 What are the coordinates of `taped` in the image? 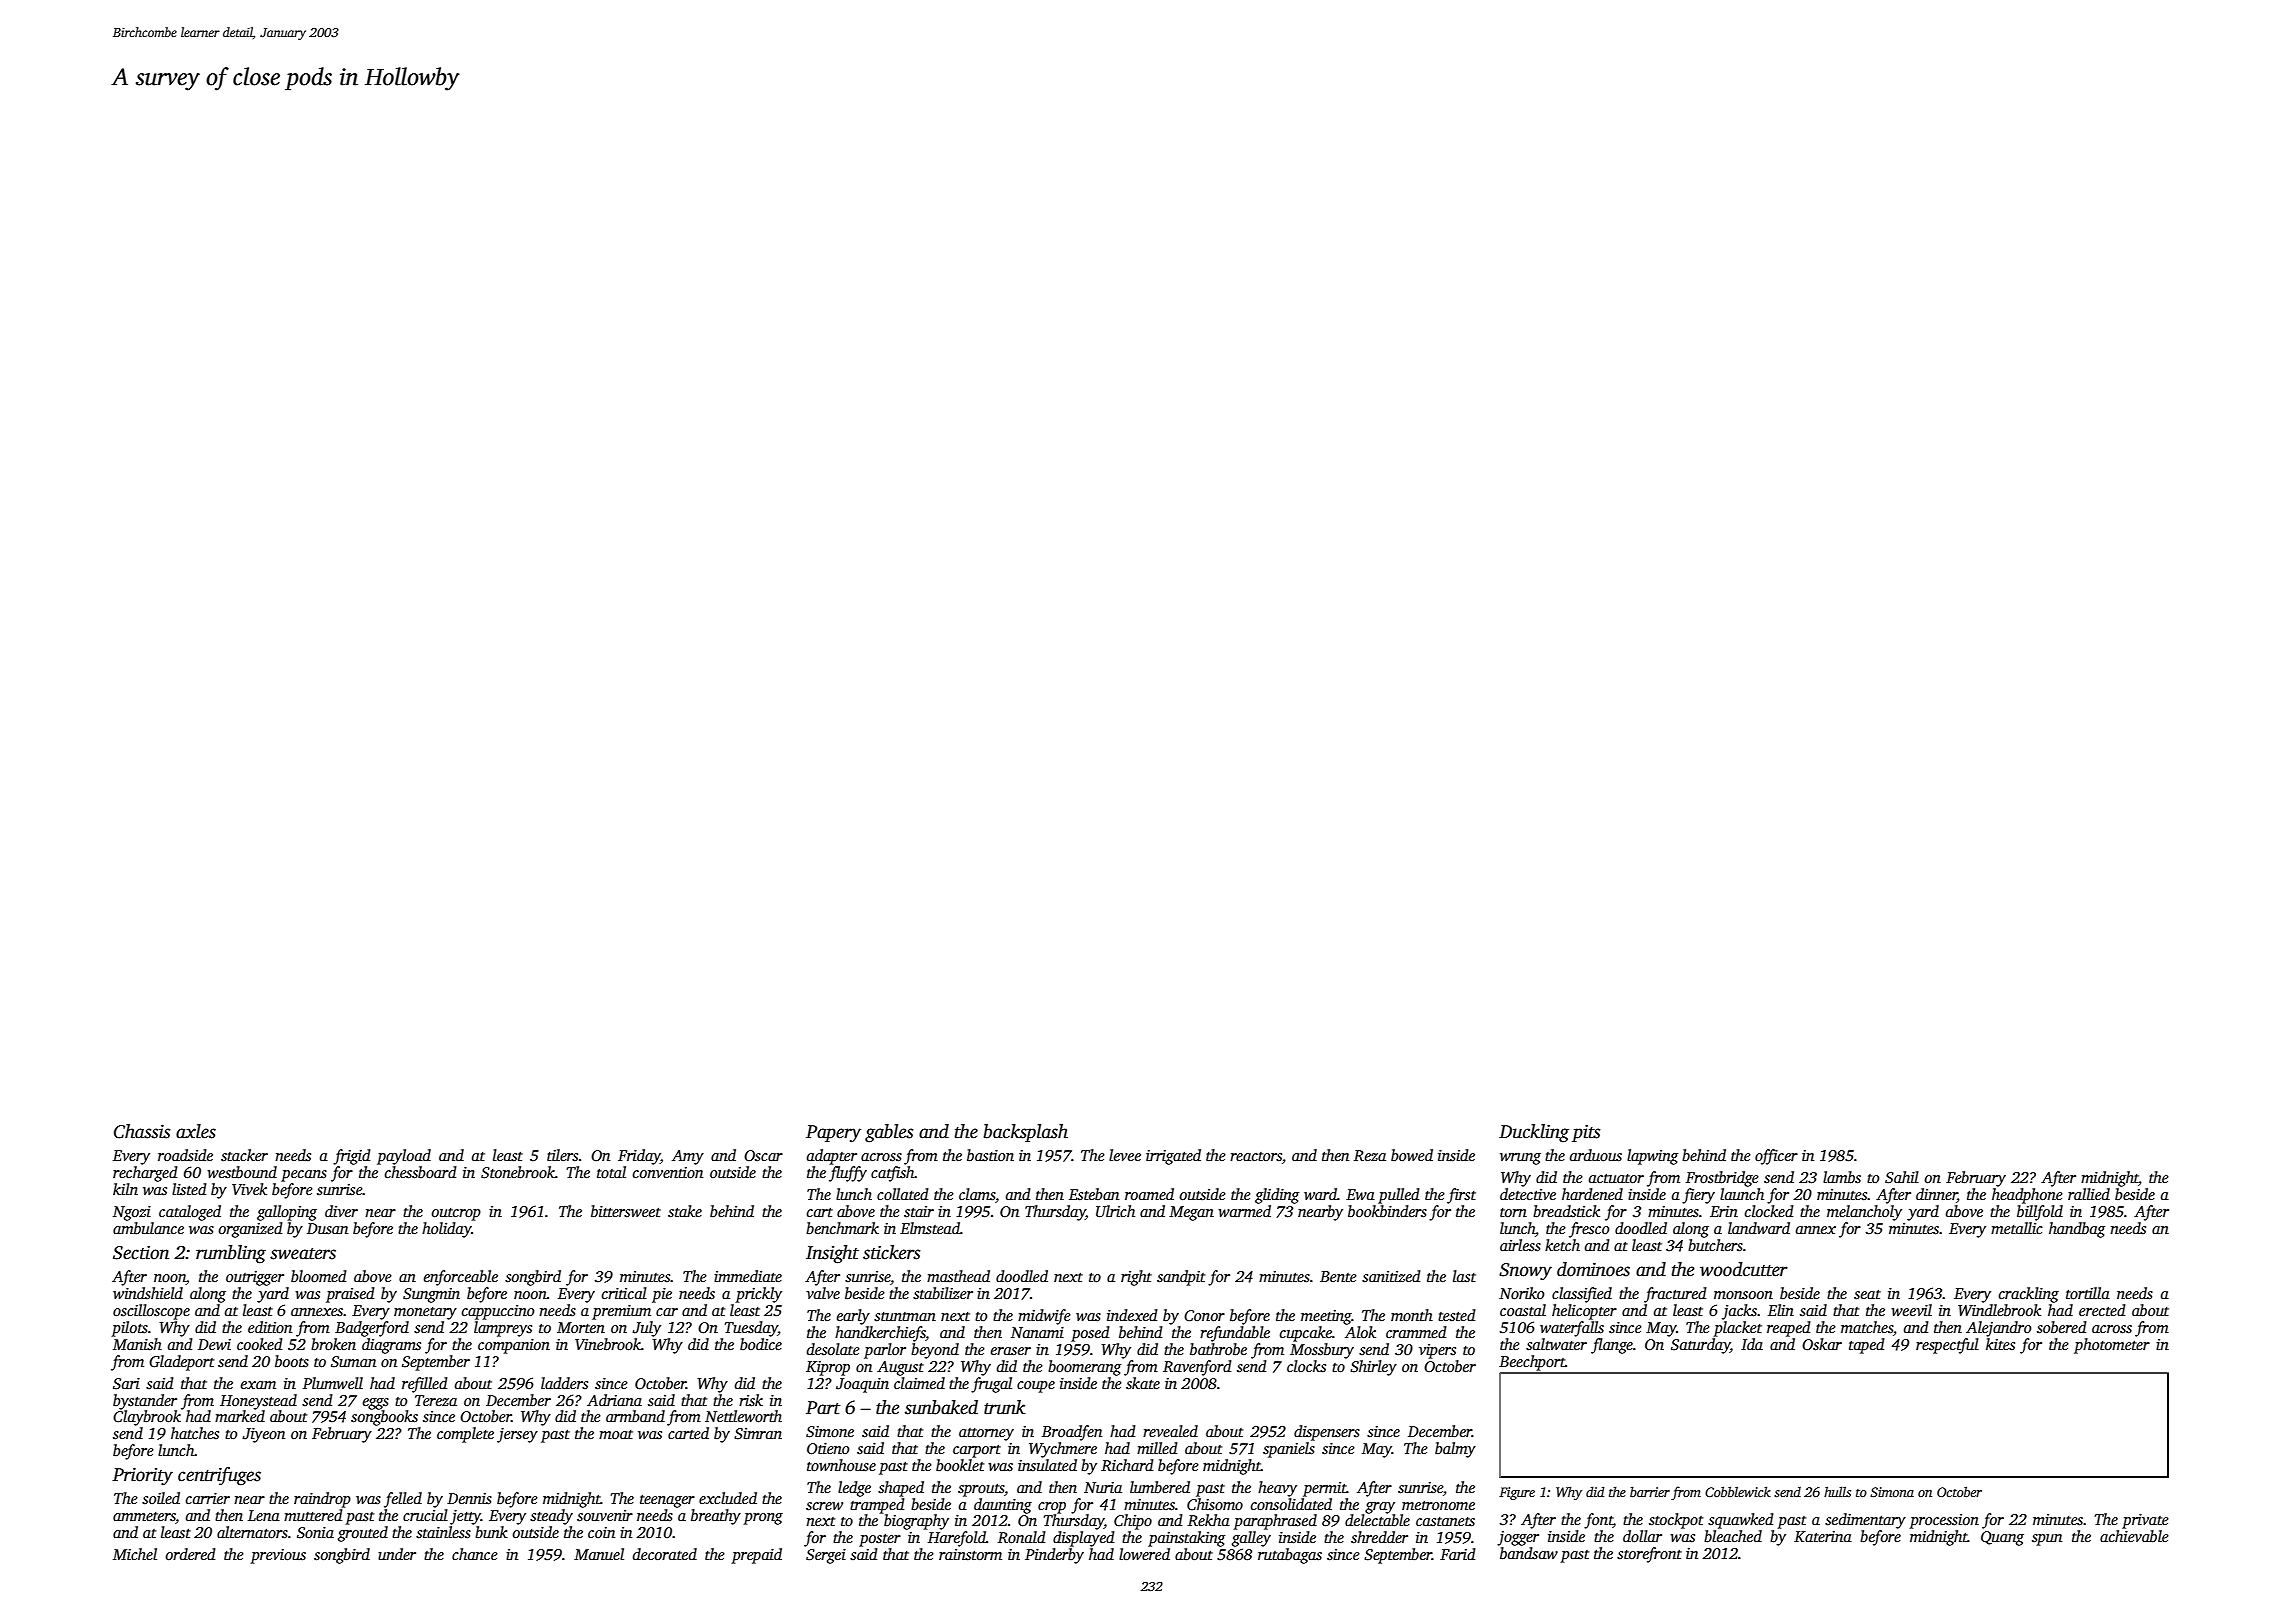 It's located at (1867, 1346).
